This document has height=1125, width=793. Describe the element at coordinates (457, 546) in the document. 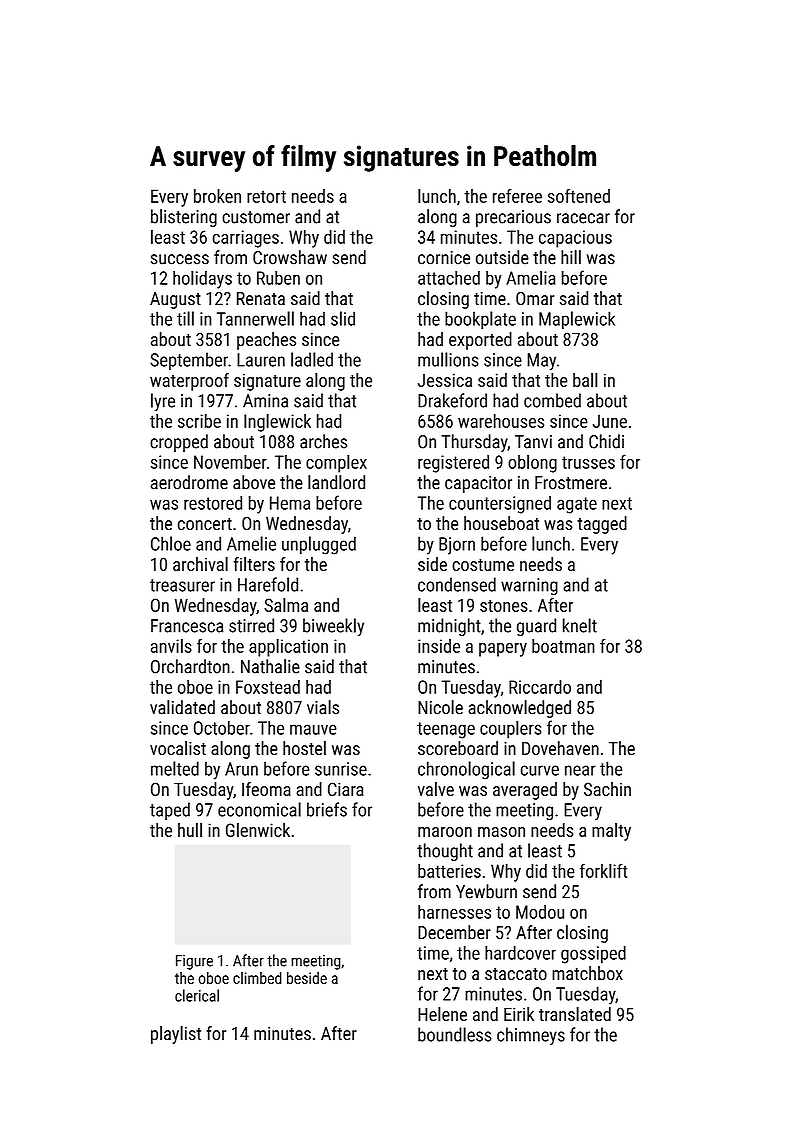

I see `Bjorn` at that location.
